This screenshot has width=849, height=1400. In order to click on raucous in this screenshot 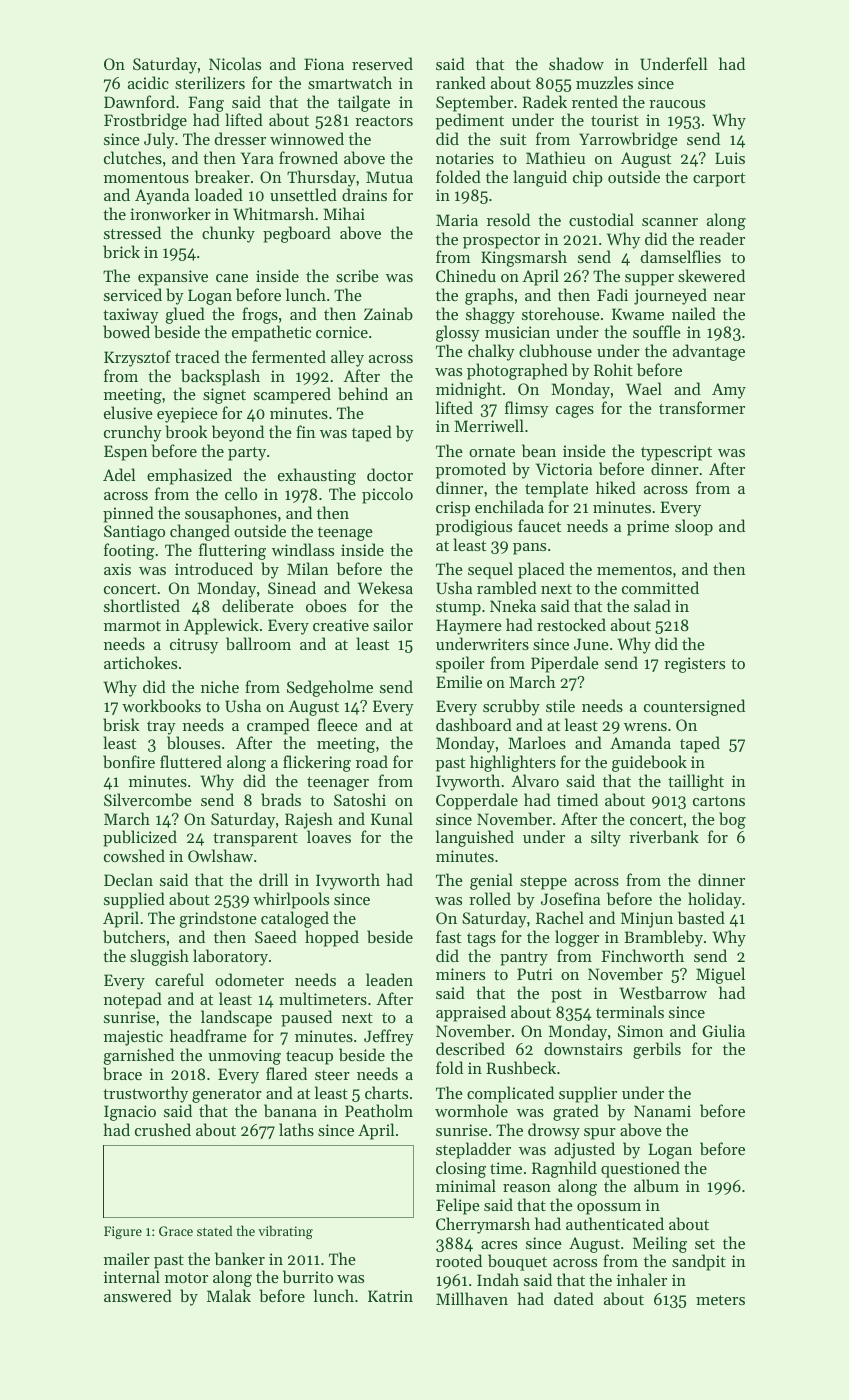, I will do `click(677, 104)`.
